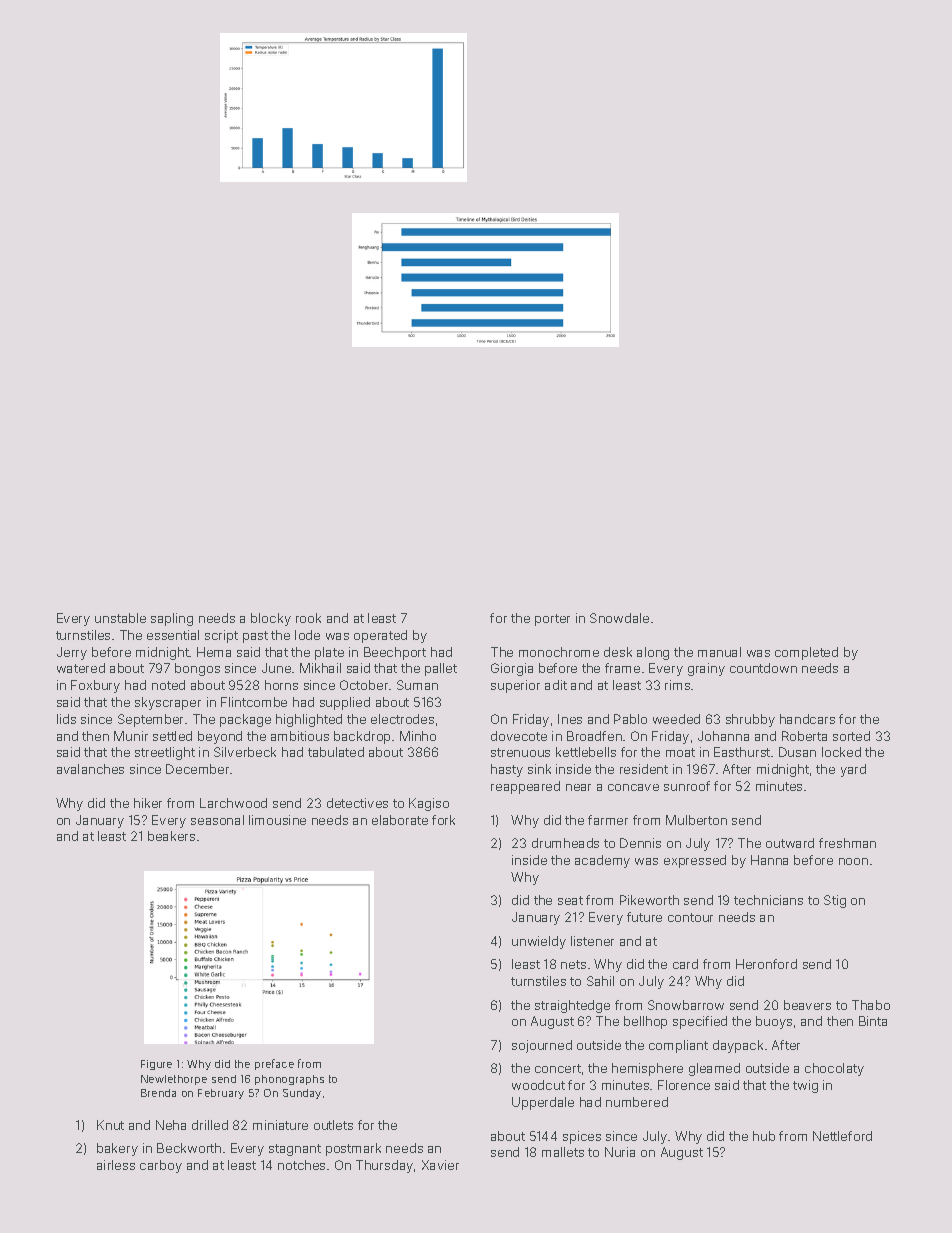  What do you see at coordinates (158, 1093) in the page?
I see `Brenda` at bounding box center [158, 1093].
